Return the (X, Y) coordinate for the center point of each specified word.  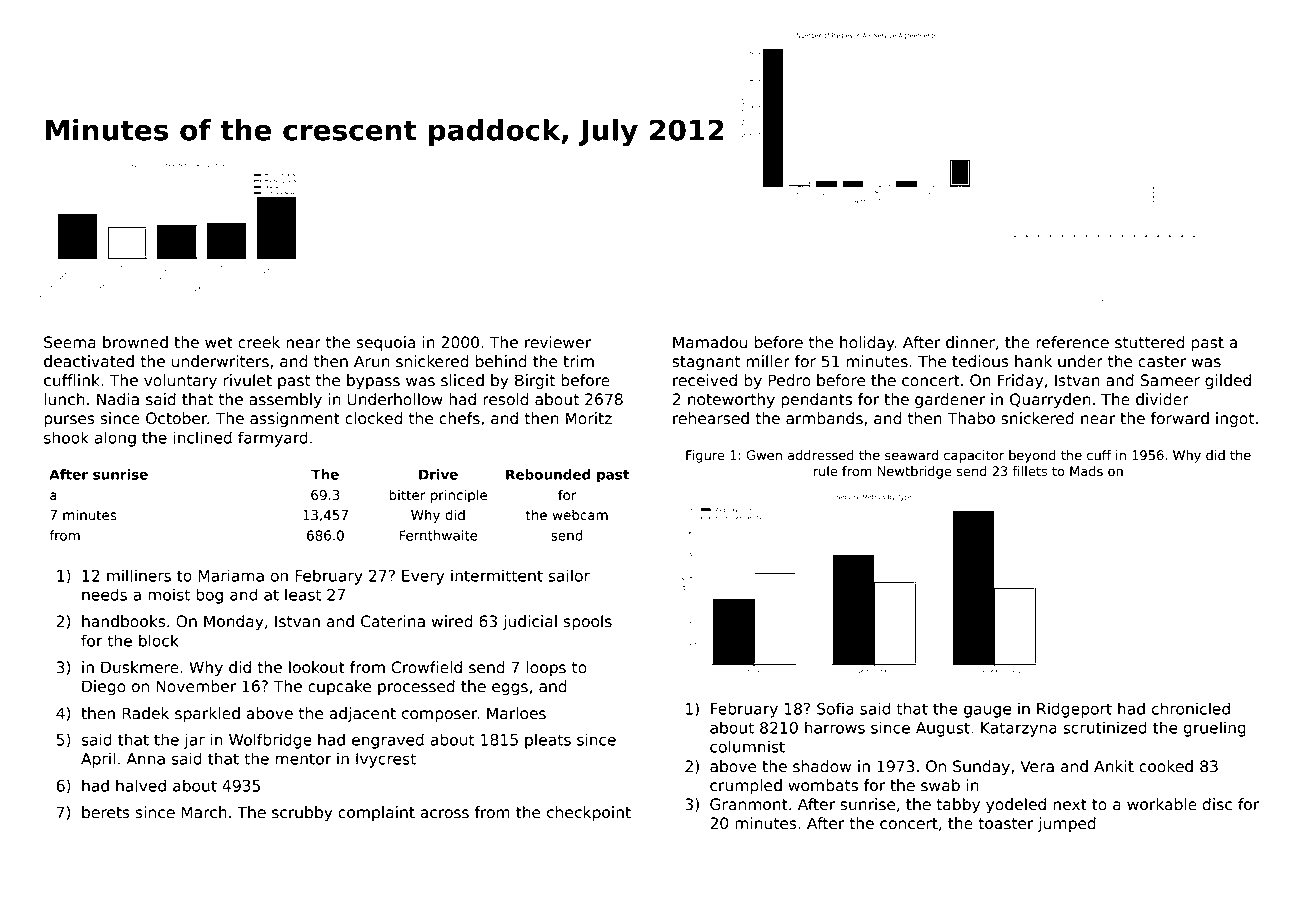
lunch (64, 399)
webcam (580, 515)
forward (1180, 418)
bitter (407, 495)
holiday (867, 343)
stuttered (1149, 342)
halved (141, 785)
